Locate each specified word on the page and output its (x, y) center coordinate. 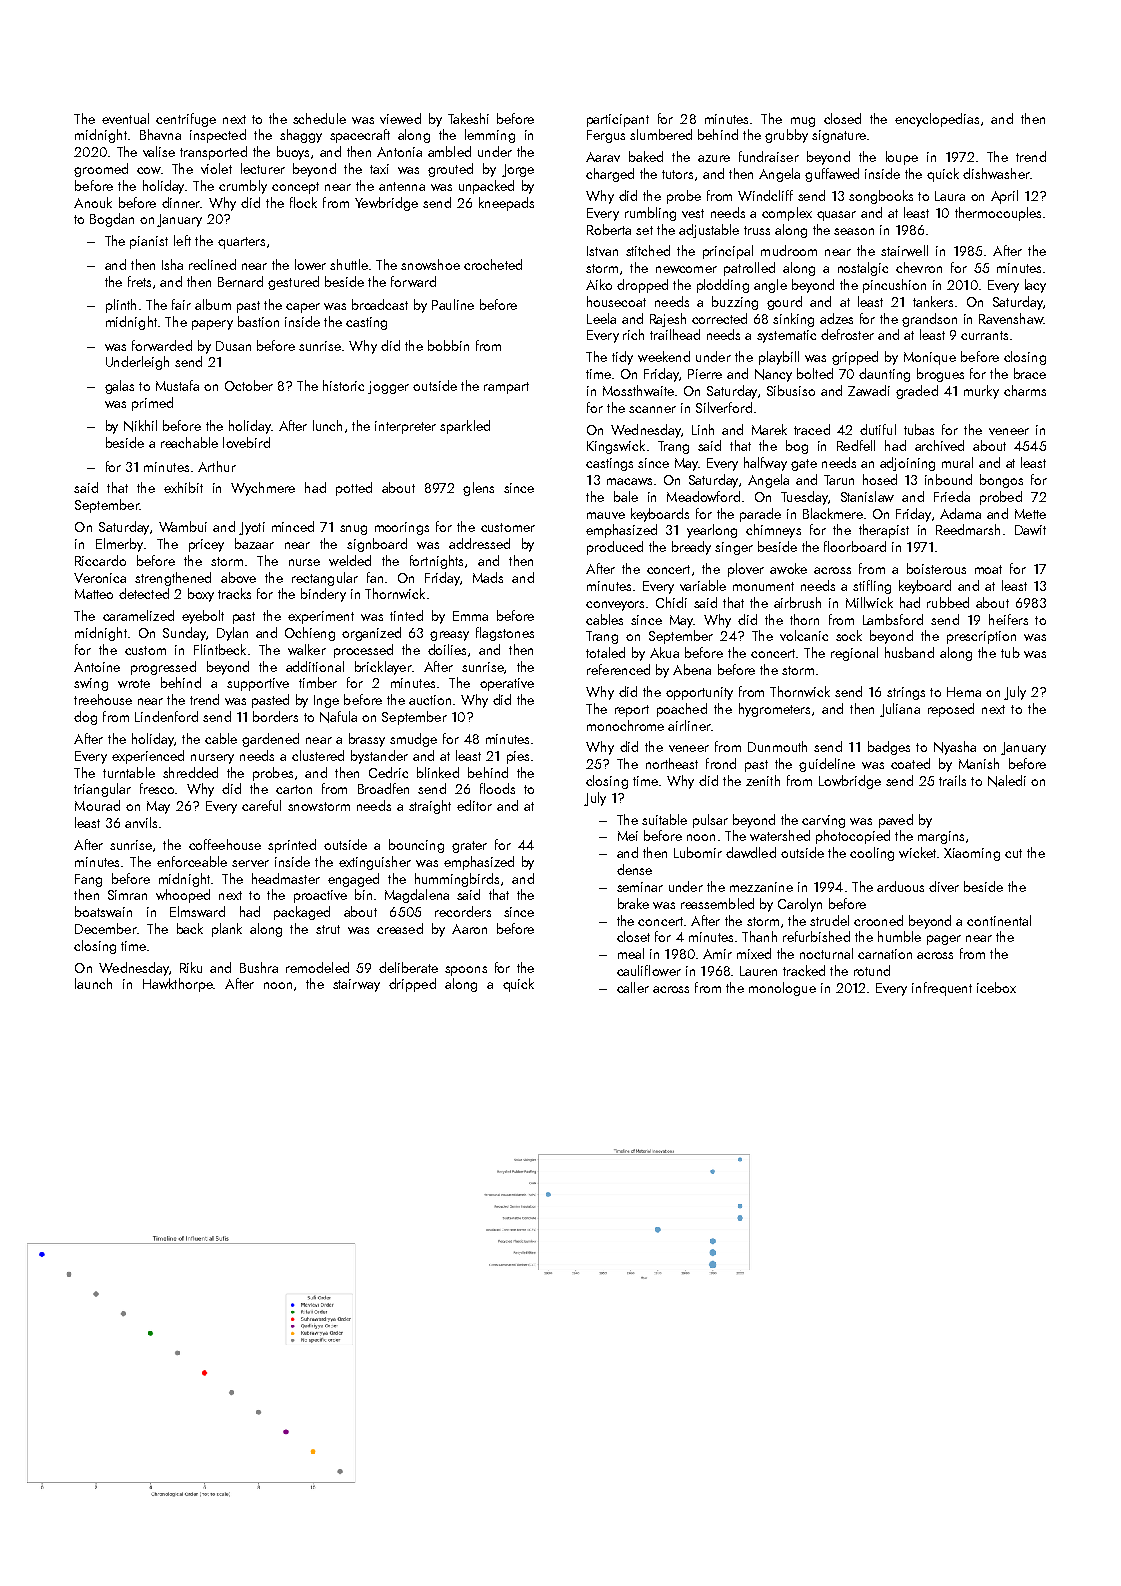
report (632, 711)
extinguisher (375, 863)
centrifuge (186, 120)
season (854, 231)
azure (714, 158)
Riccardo (100, 560)
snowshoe (430, 264)
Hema (964, 692)
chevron (919, 267)
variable (703, 585)
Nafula (338, 717)
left (182, 240)
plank (227, 930)
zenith (763, 780)
